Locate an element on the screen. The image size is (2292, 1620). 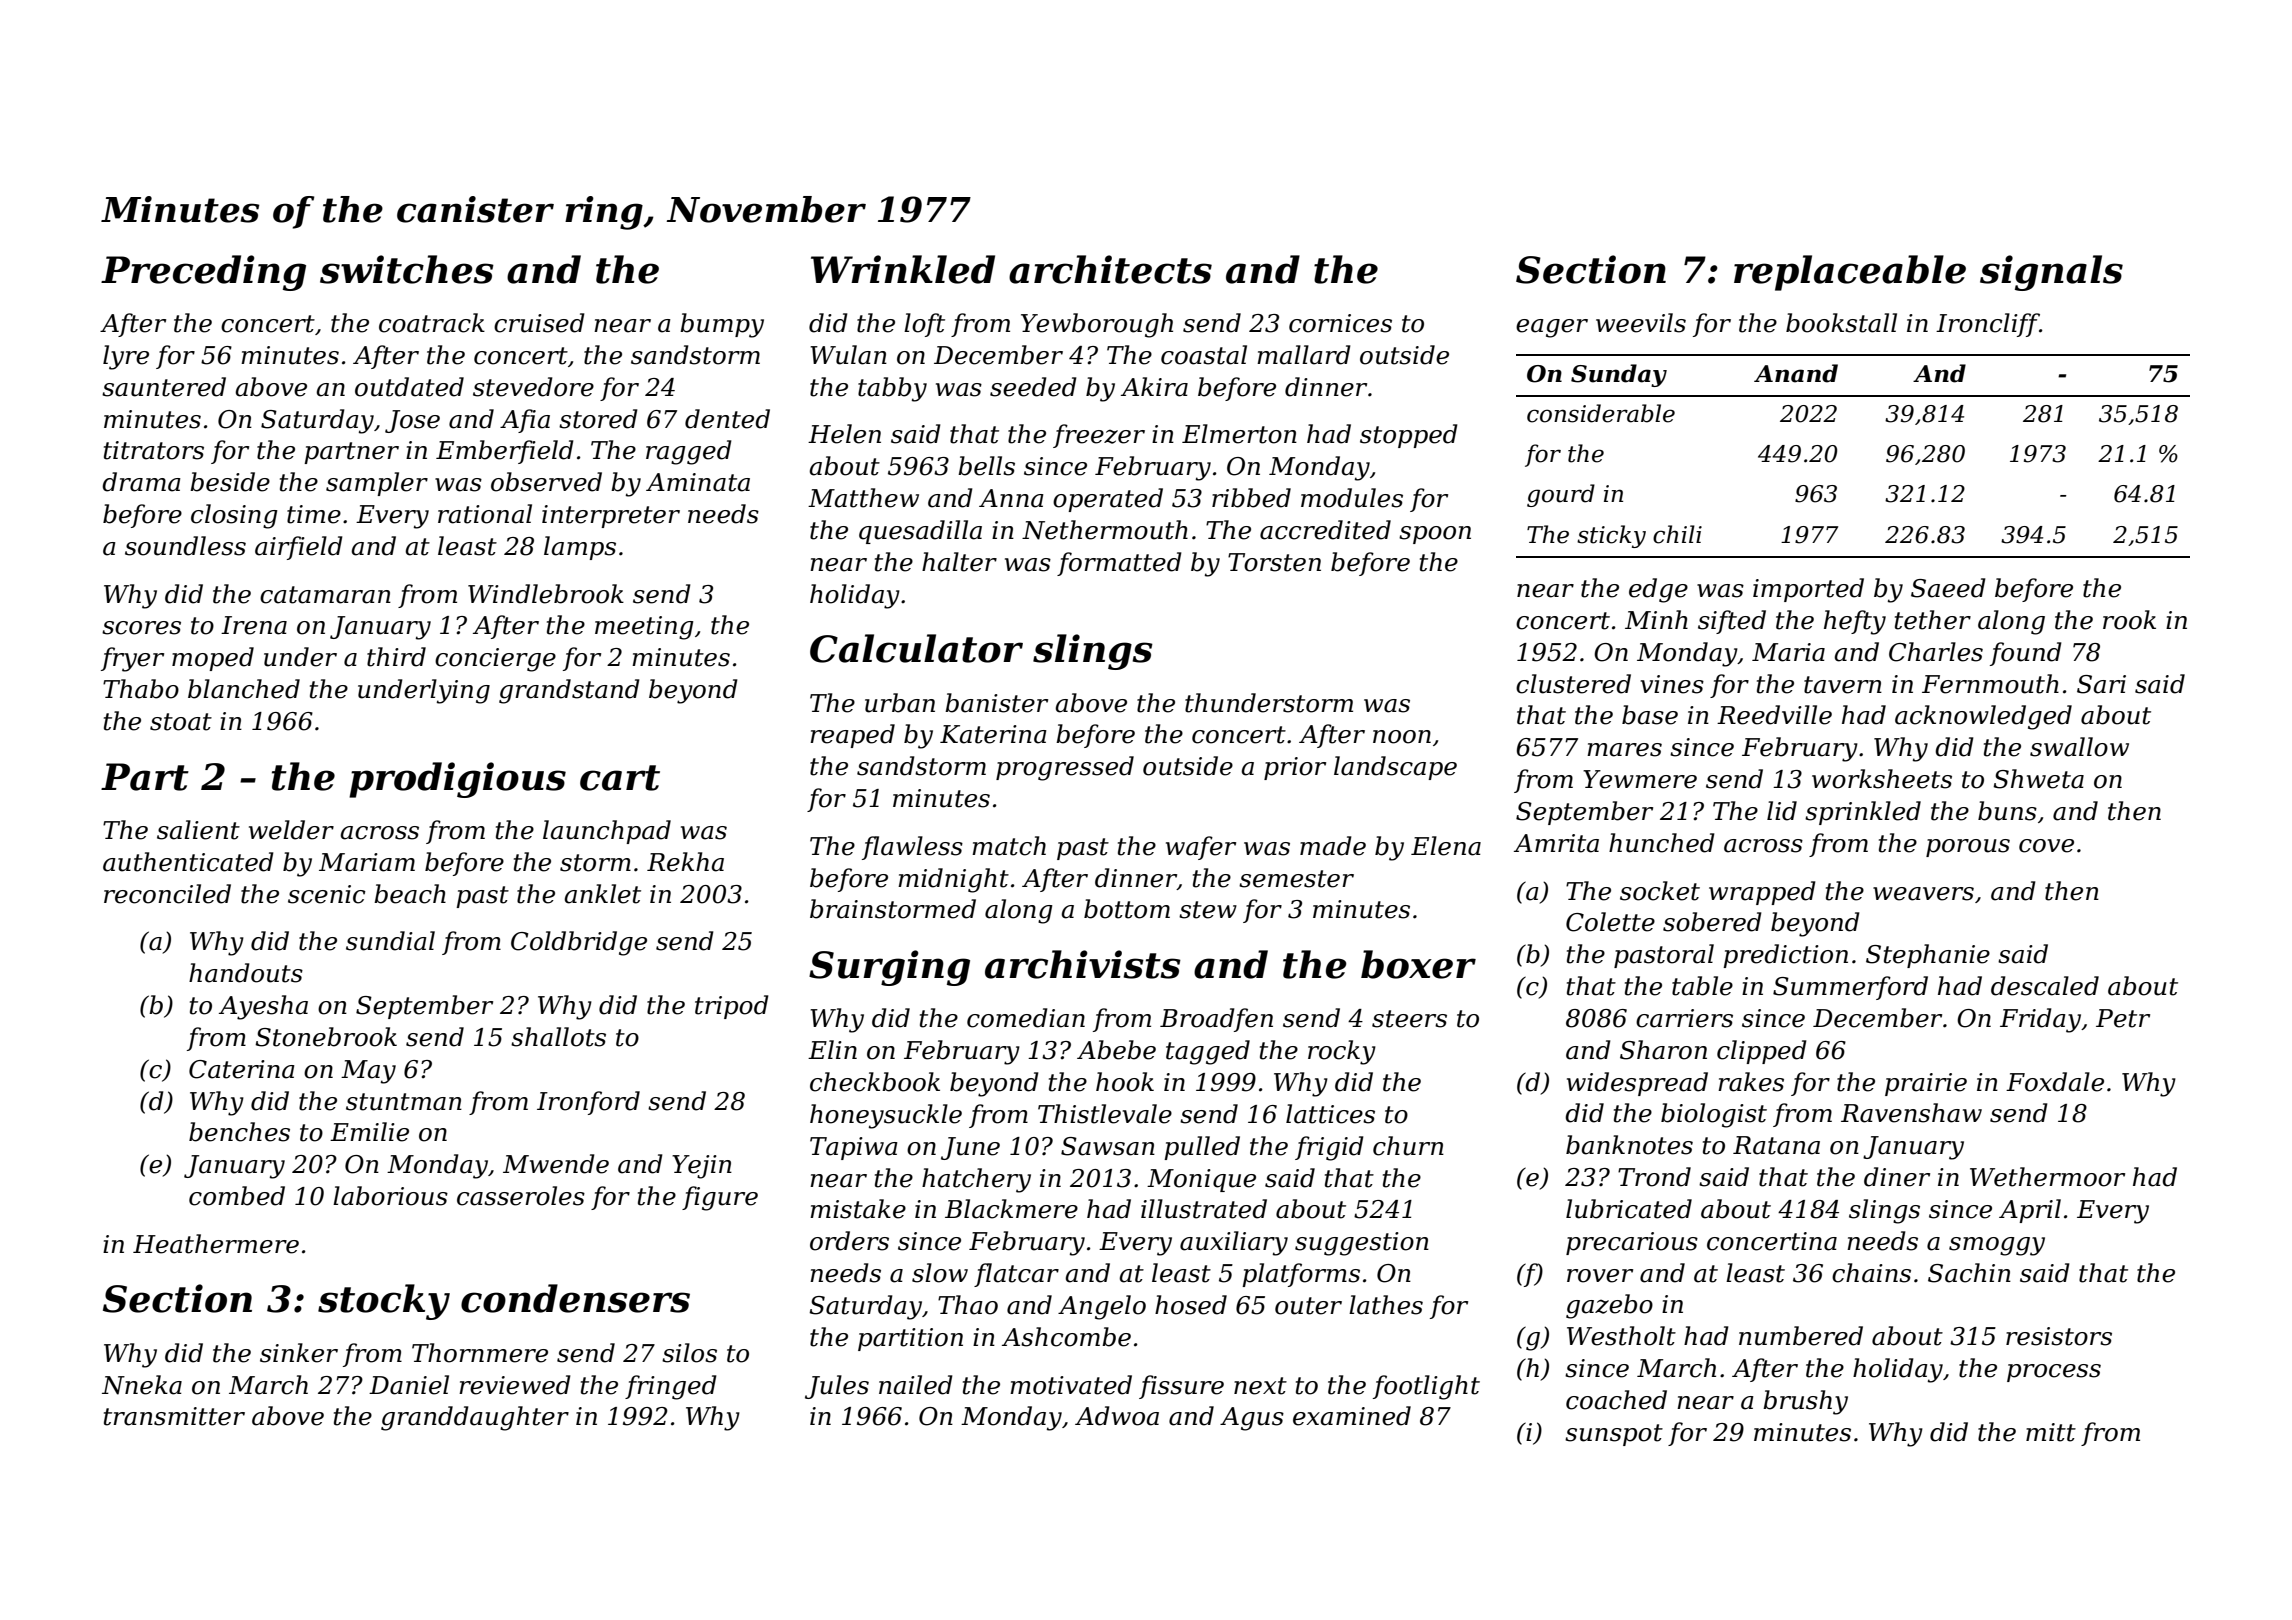
Preceding is located at coordinates (203, 273).
